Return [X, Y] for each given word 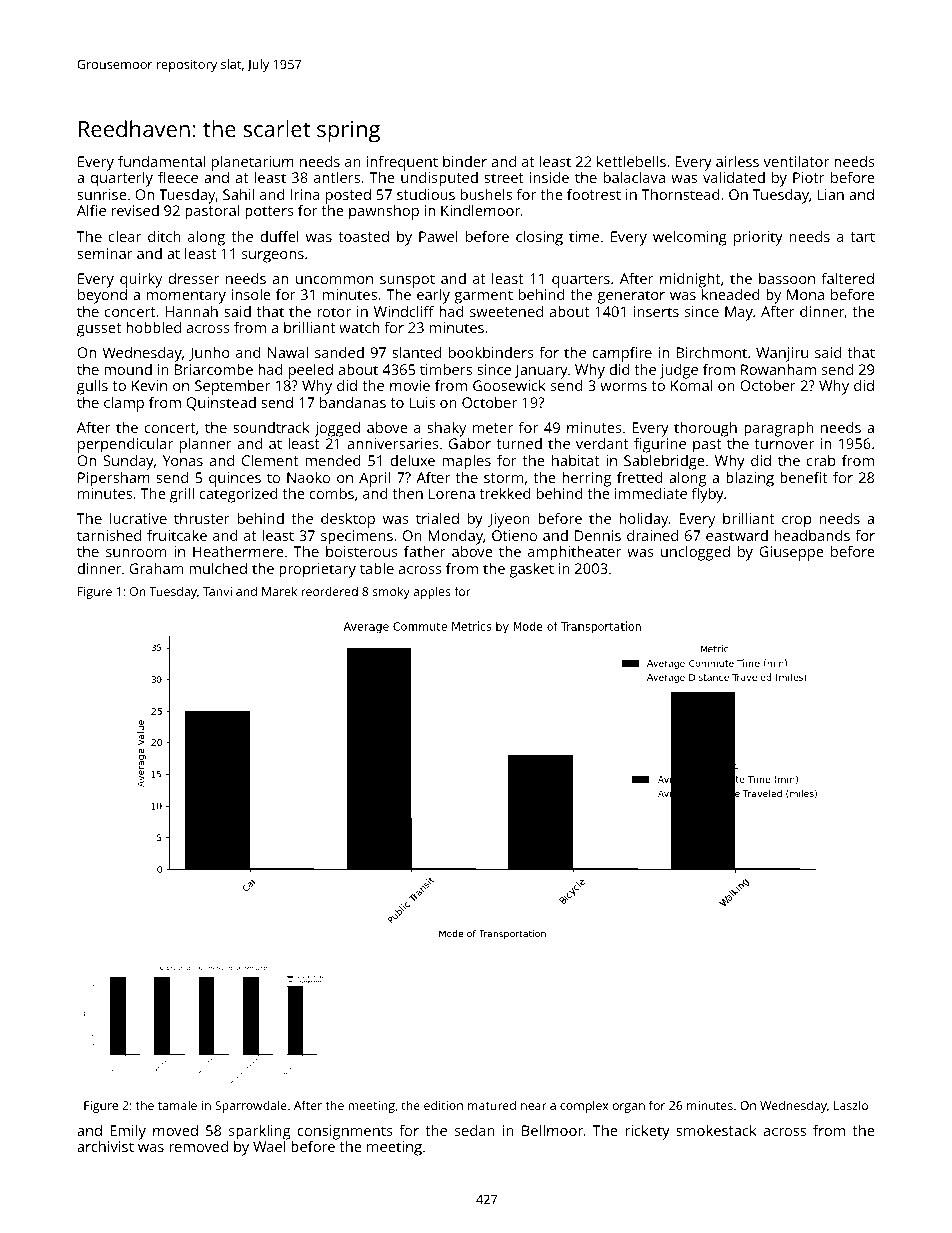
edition [443, 1105]
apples [432, 592]
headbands [812, 535]
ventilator [796, 161]
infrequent [402, 163]
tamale [177, 1105]
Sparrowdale [251, 1106]
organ [628, 1108]
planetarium [253, 163]
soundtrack [271, 427]
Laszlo [851, 1105]
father [425, 551]
